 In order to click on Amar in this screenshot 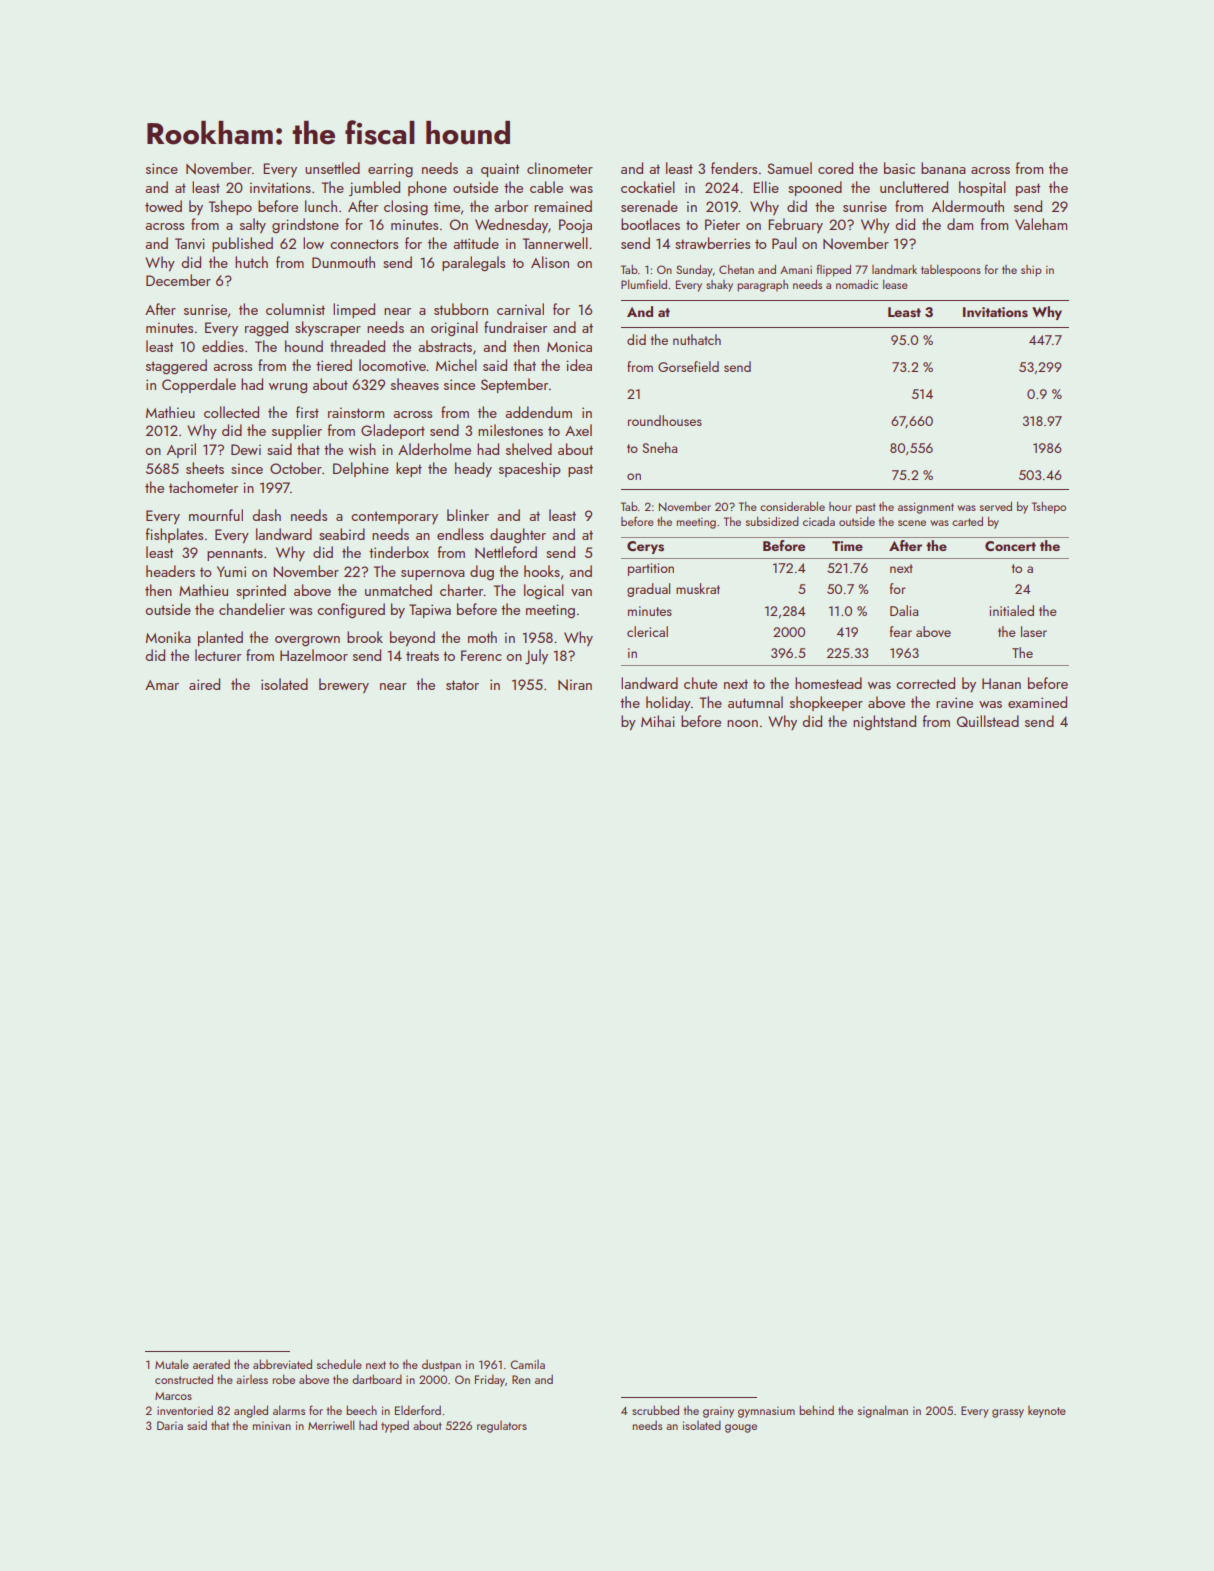, I will do `click(162, 685)`.
